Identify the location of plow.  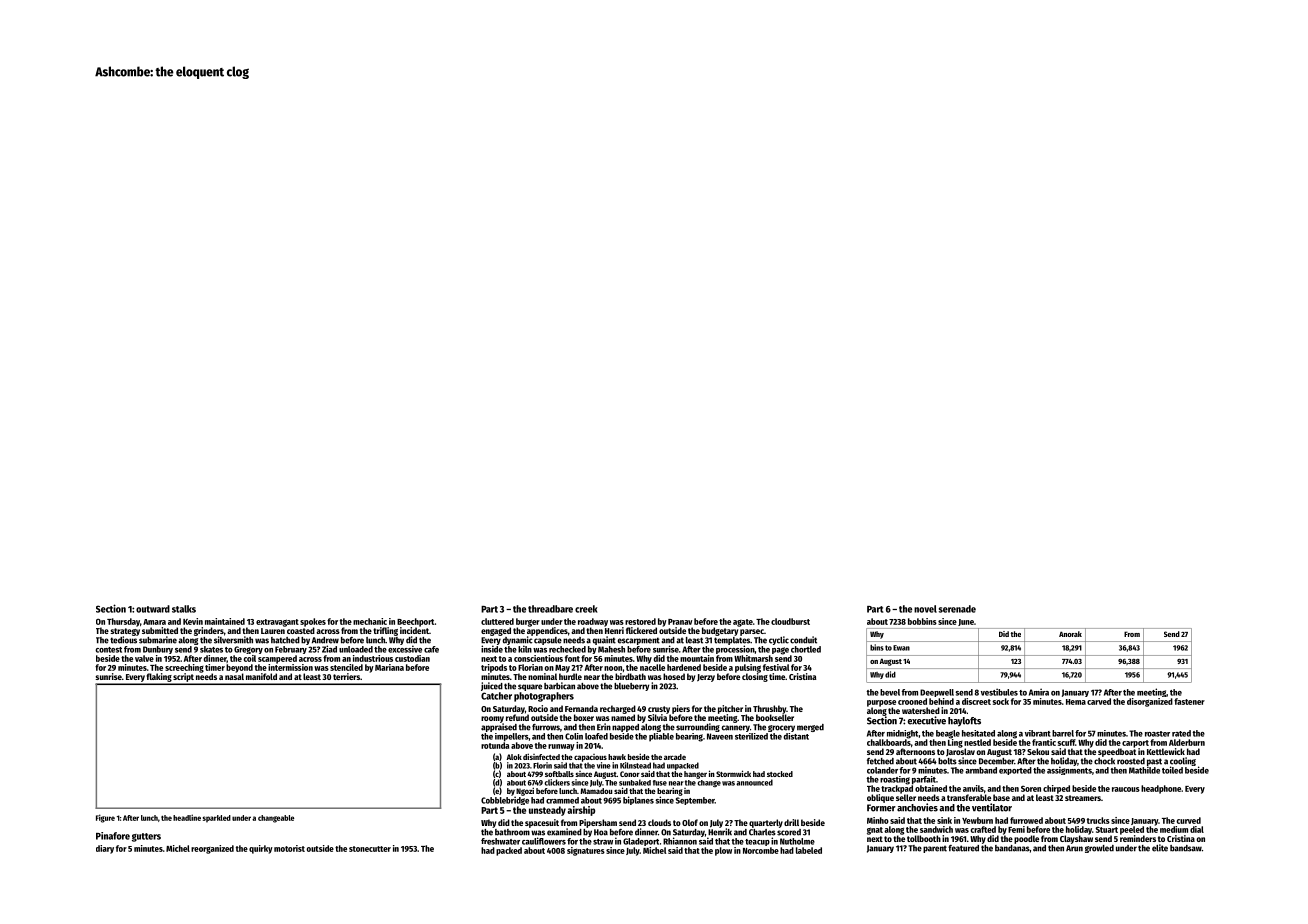
(723, 851).
